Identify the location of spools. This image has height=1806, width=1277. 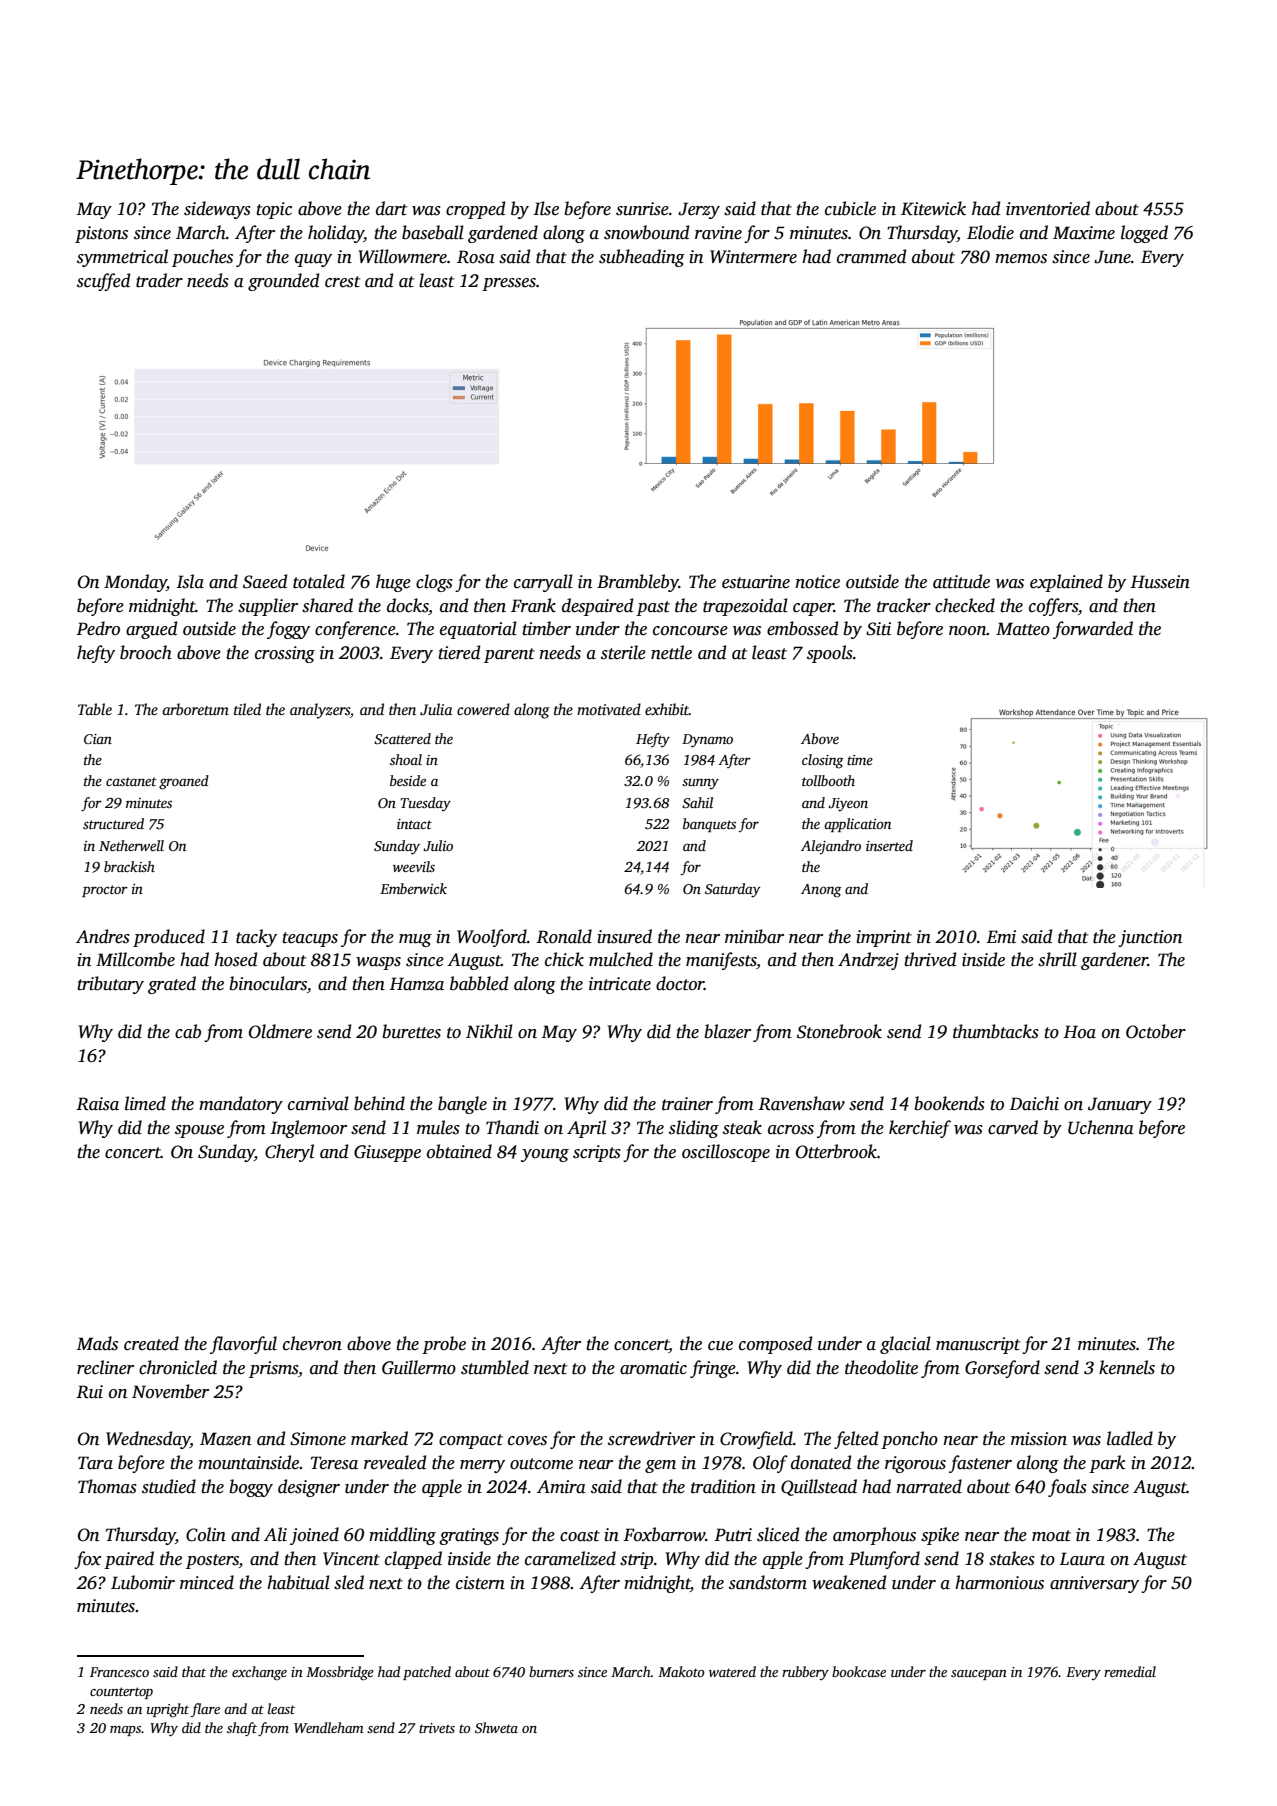
(830, 654).
